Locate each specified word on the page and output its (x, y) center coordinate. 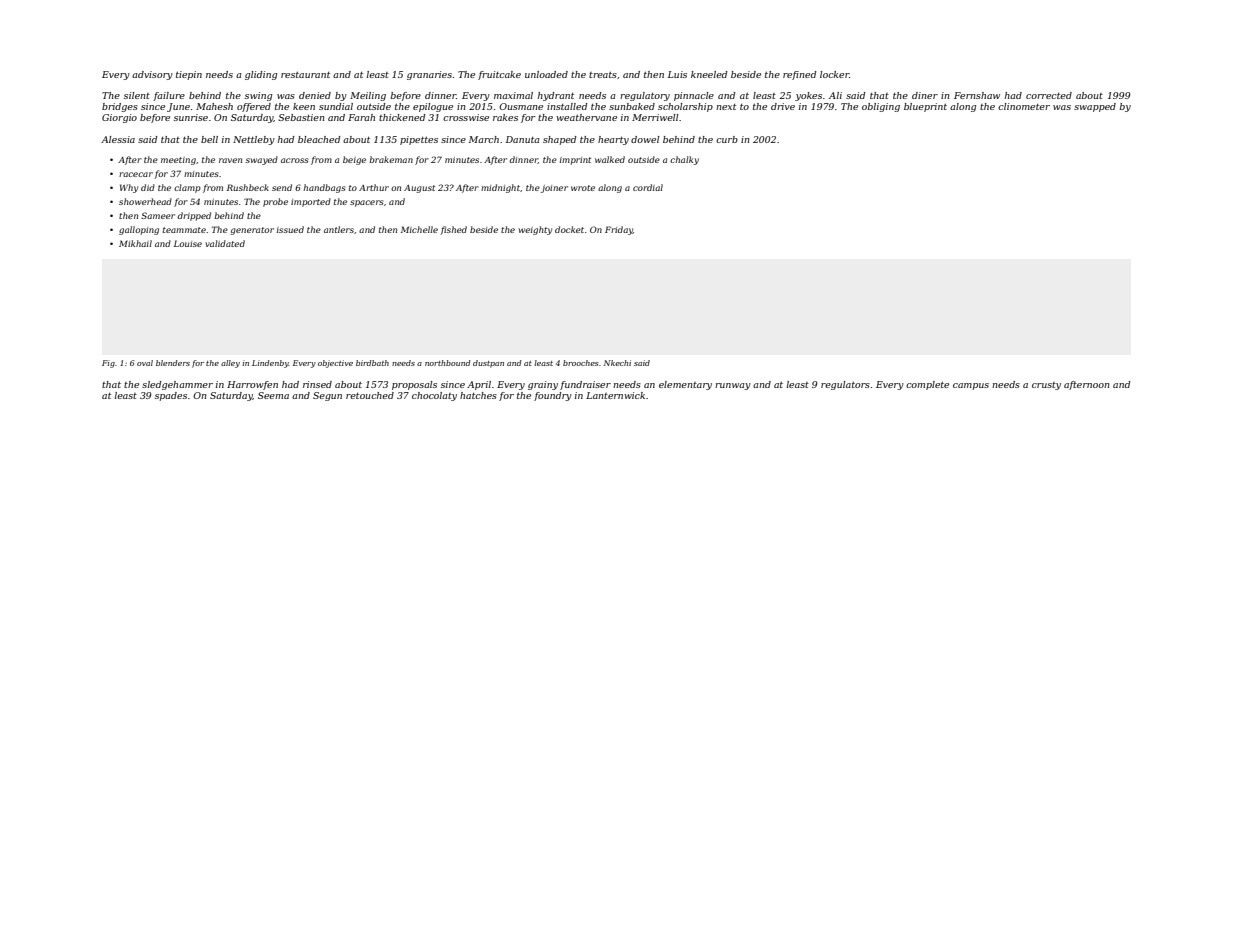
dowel (645, 139)
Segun (327, 396)
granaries (429, 75)
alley (230, 364)
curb (727, 139)
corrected (1049, 95)
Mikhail (135, 243)
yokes (808, 96)
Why (129, 188)
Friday (619, 230)
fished (453, 230)
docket (569, 229)
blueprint (925, 107)
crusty (1046, 386)
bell (209, 139)
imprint (575, 161)
